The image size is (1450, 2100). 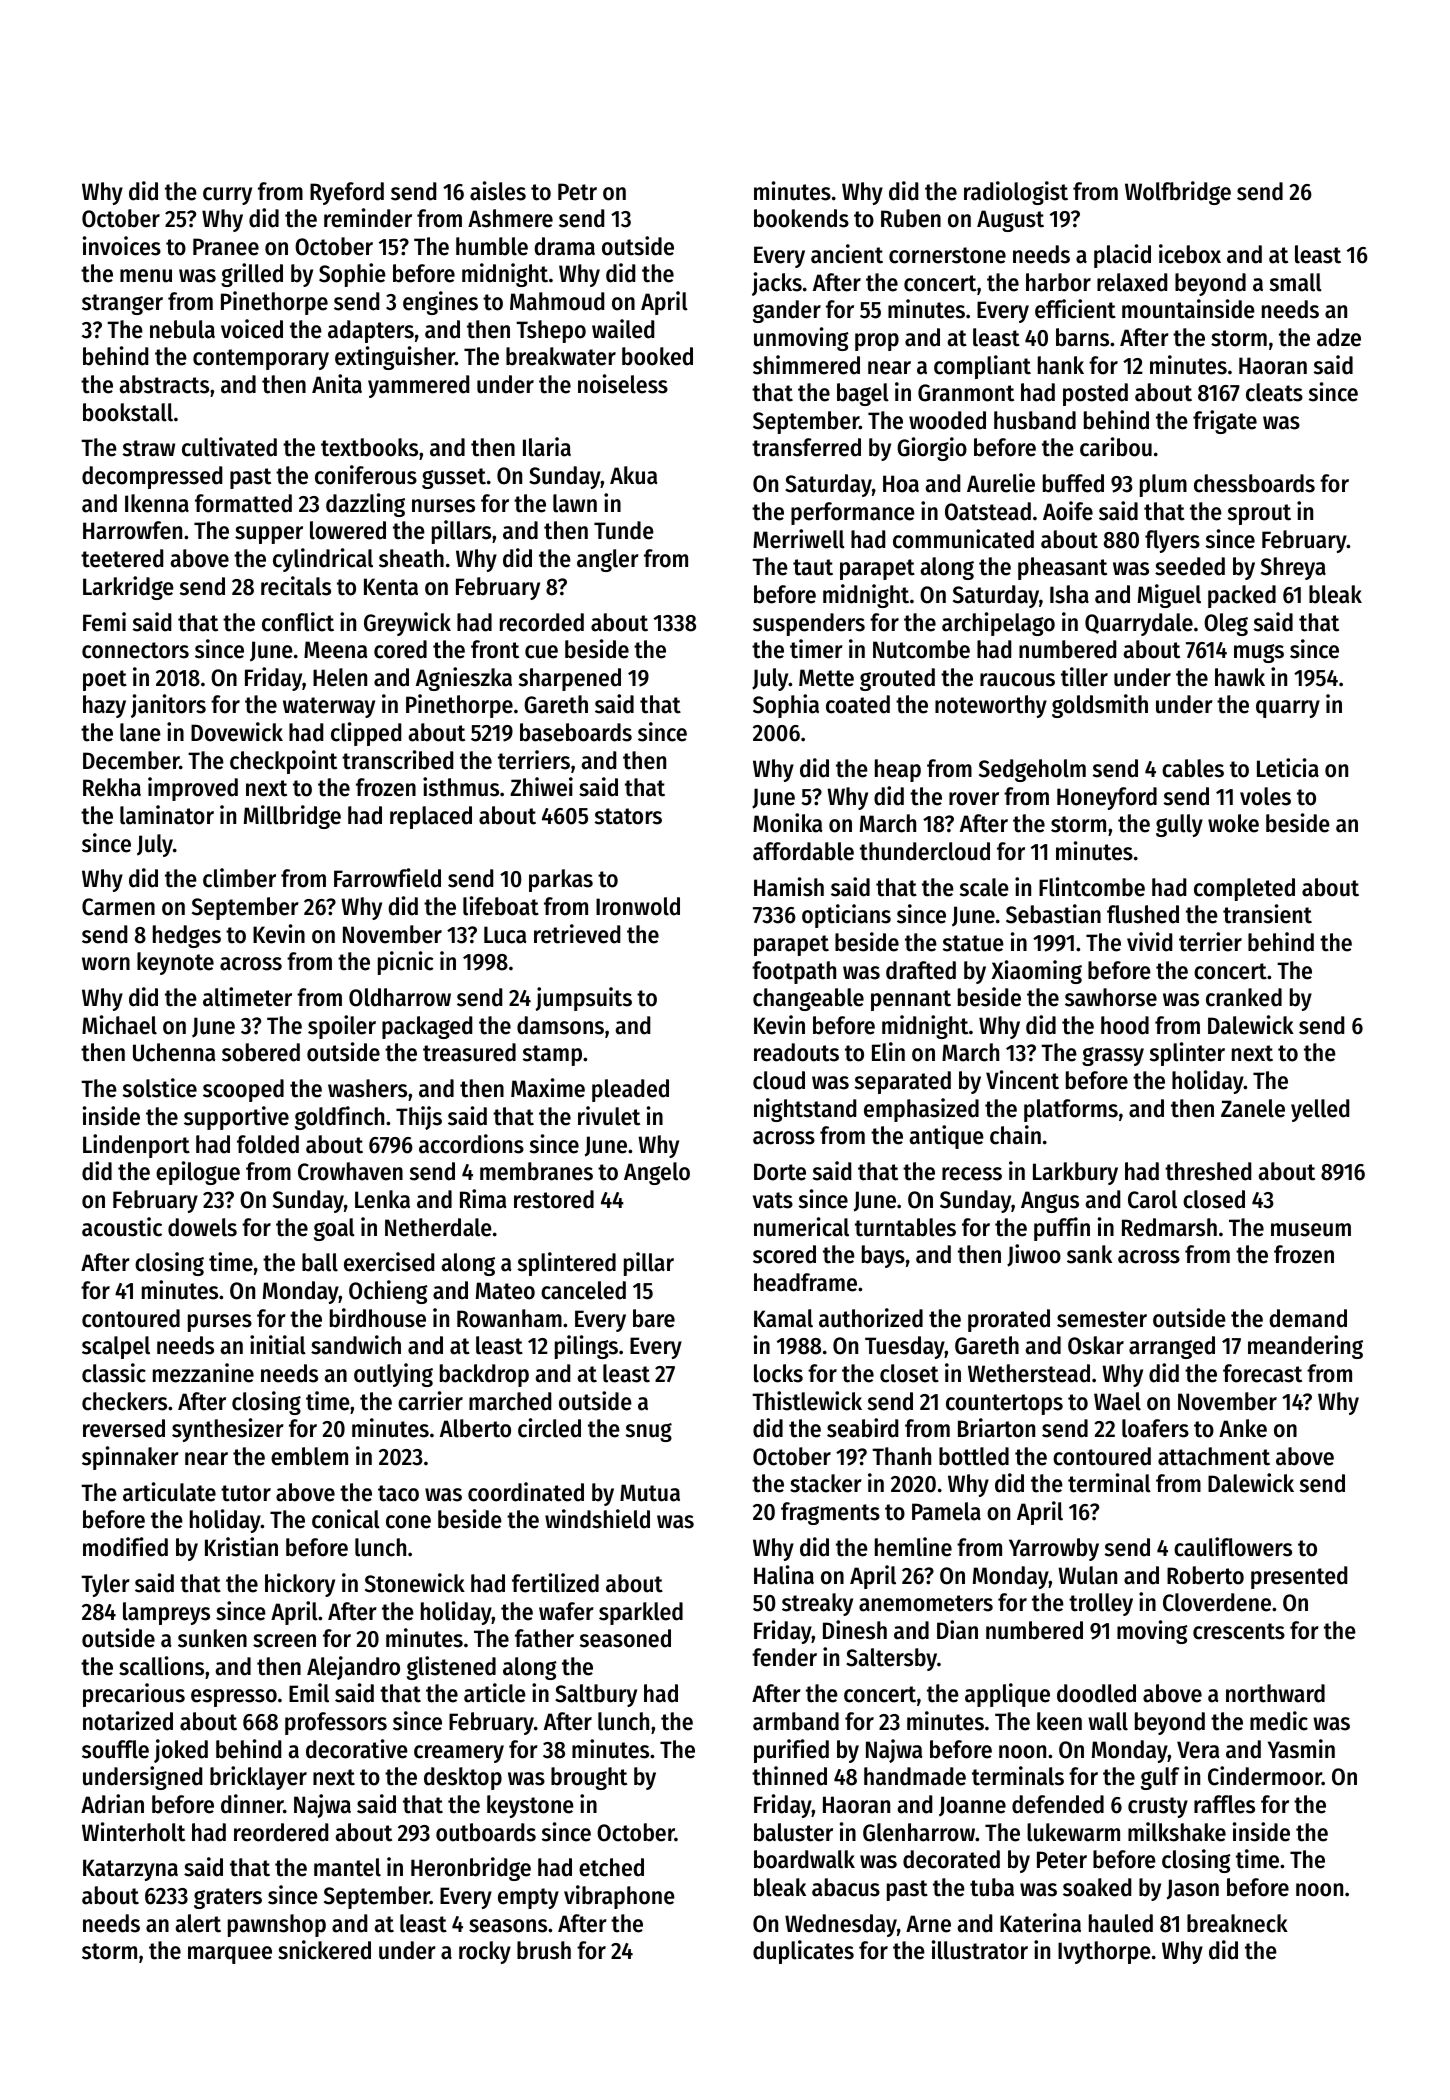 I want to click on museum, so click(x=1311, y=1230).
